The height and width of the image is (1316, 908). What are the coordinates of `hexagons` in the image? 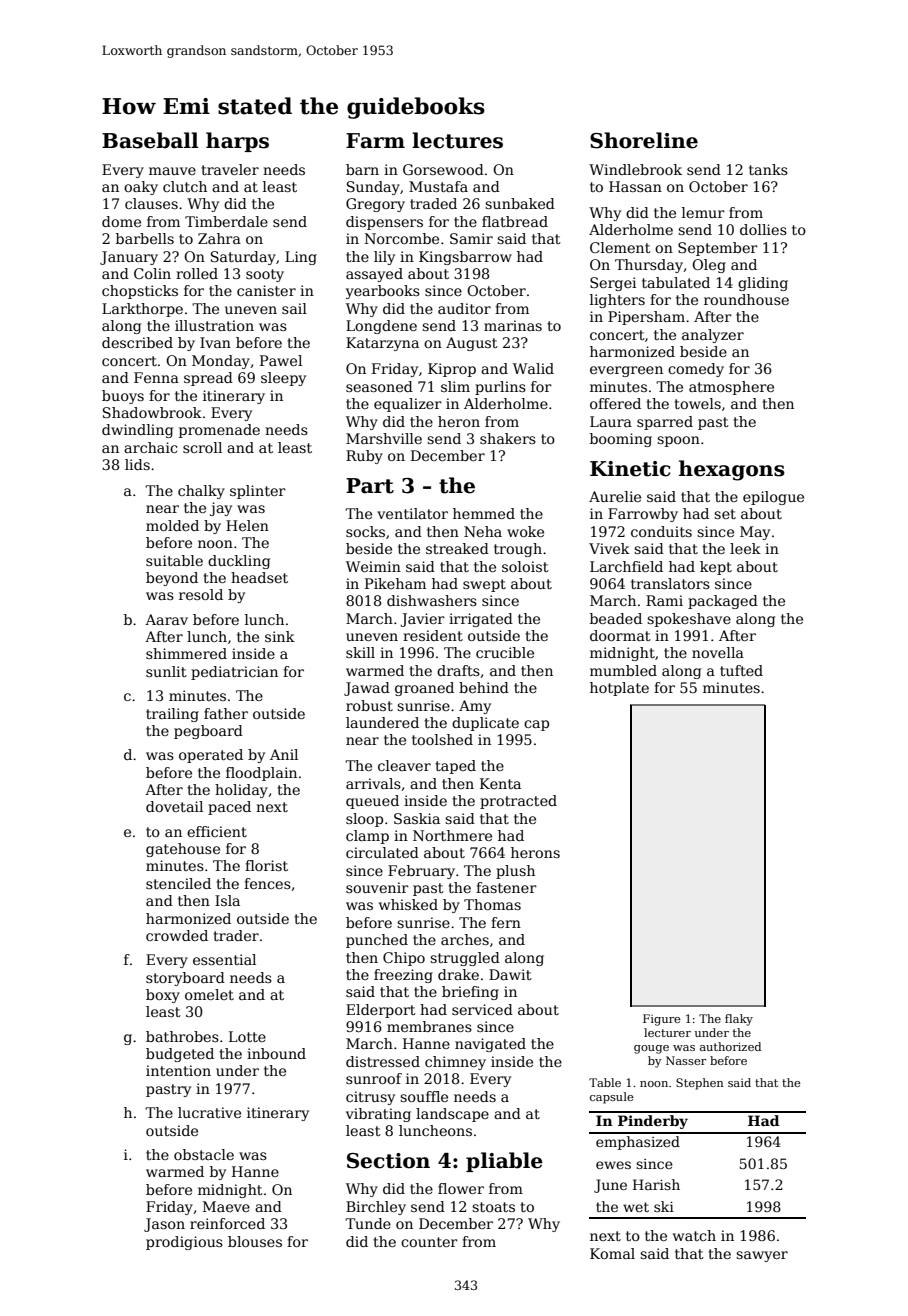 It's located at (732, 470).
